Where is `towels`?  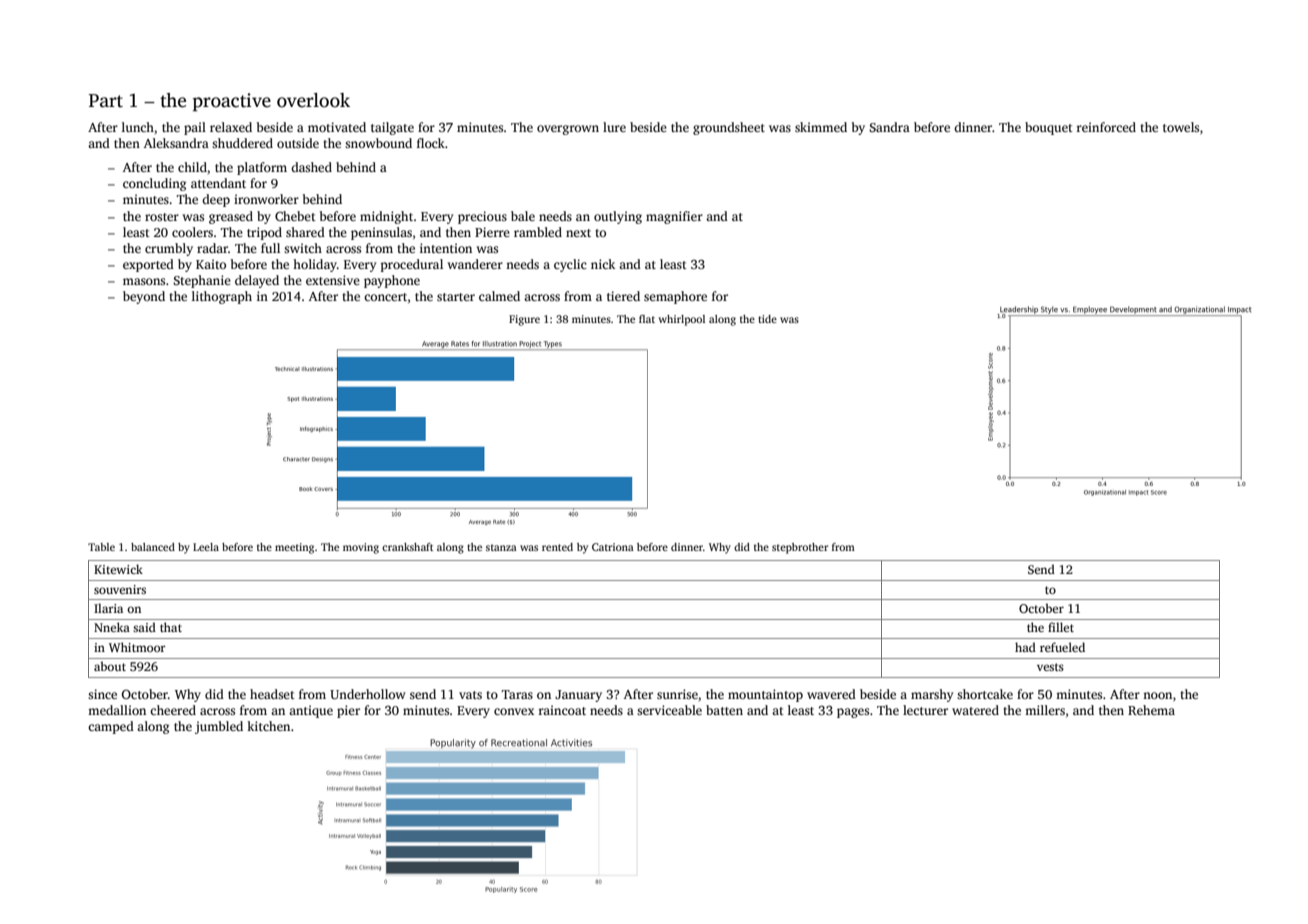 towels is located at coordinates (1181, 127).
